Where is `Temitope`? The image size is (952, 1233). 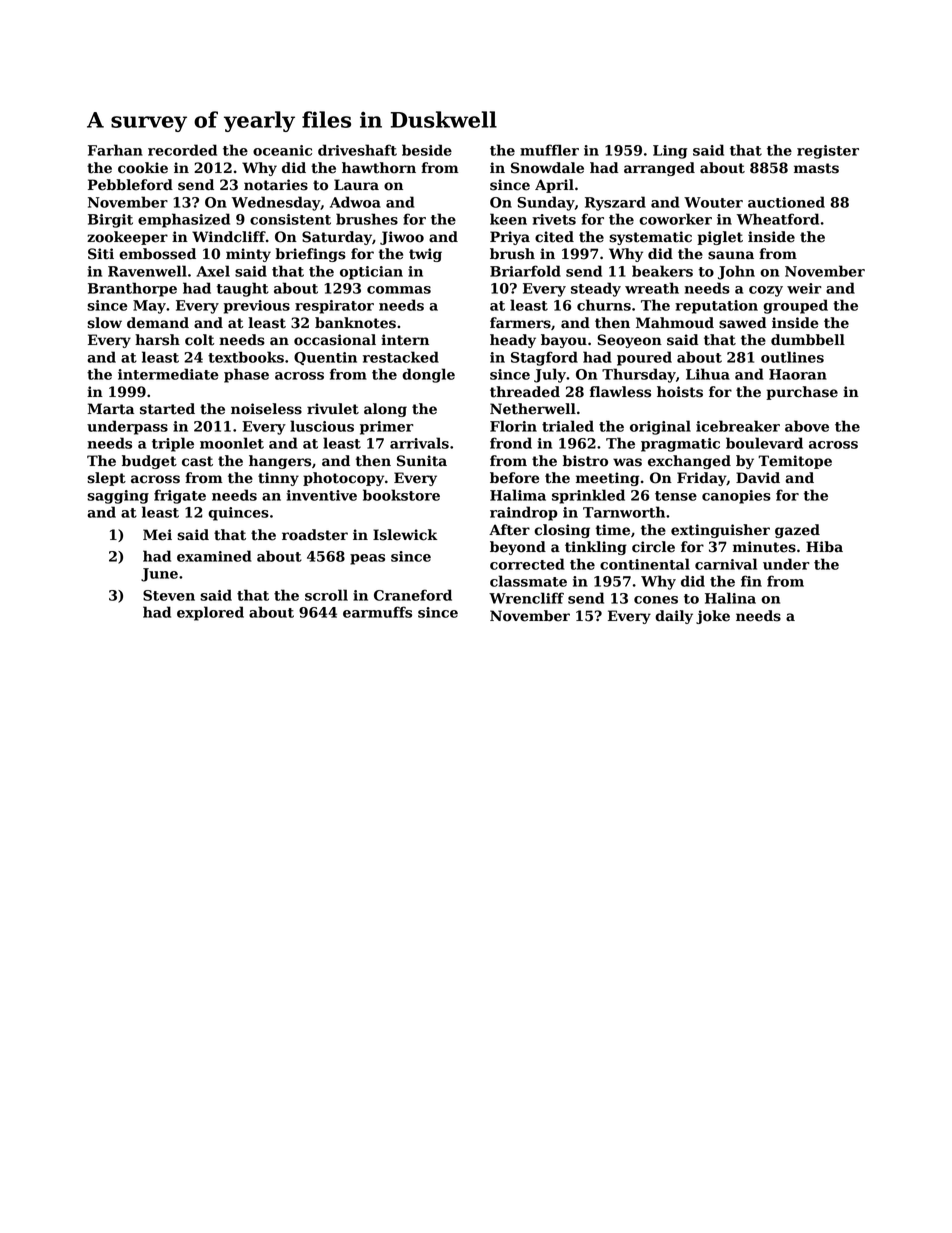 Temitope is located at coordinates (795, 462).
